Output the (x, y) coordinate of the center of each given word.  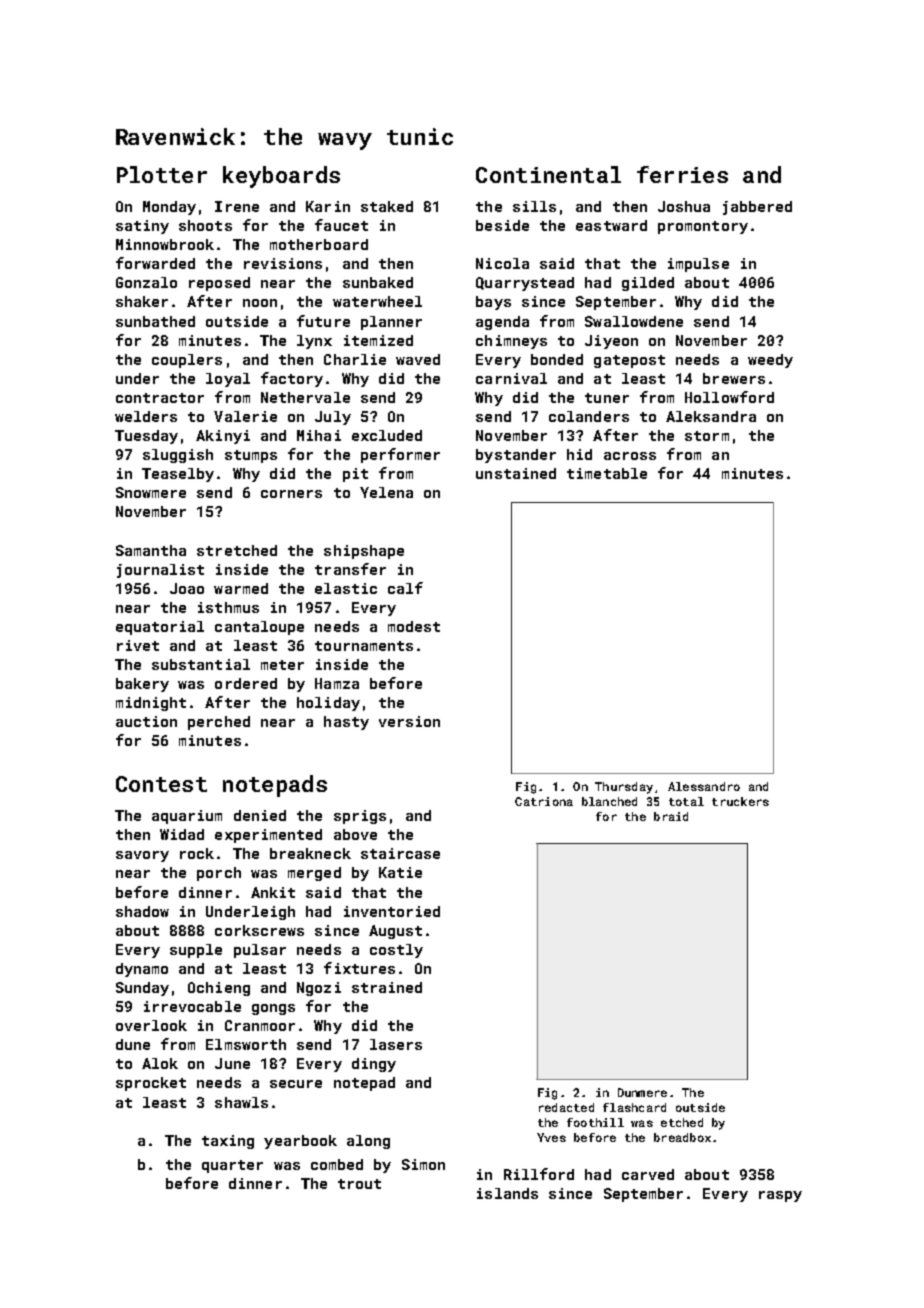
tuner (607, 398)
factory (292, 379)
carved (648, 1174)
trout (359, 1184)
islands (507, 1193)
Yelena (386, 492)
